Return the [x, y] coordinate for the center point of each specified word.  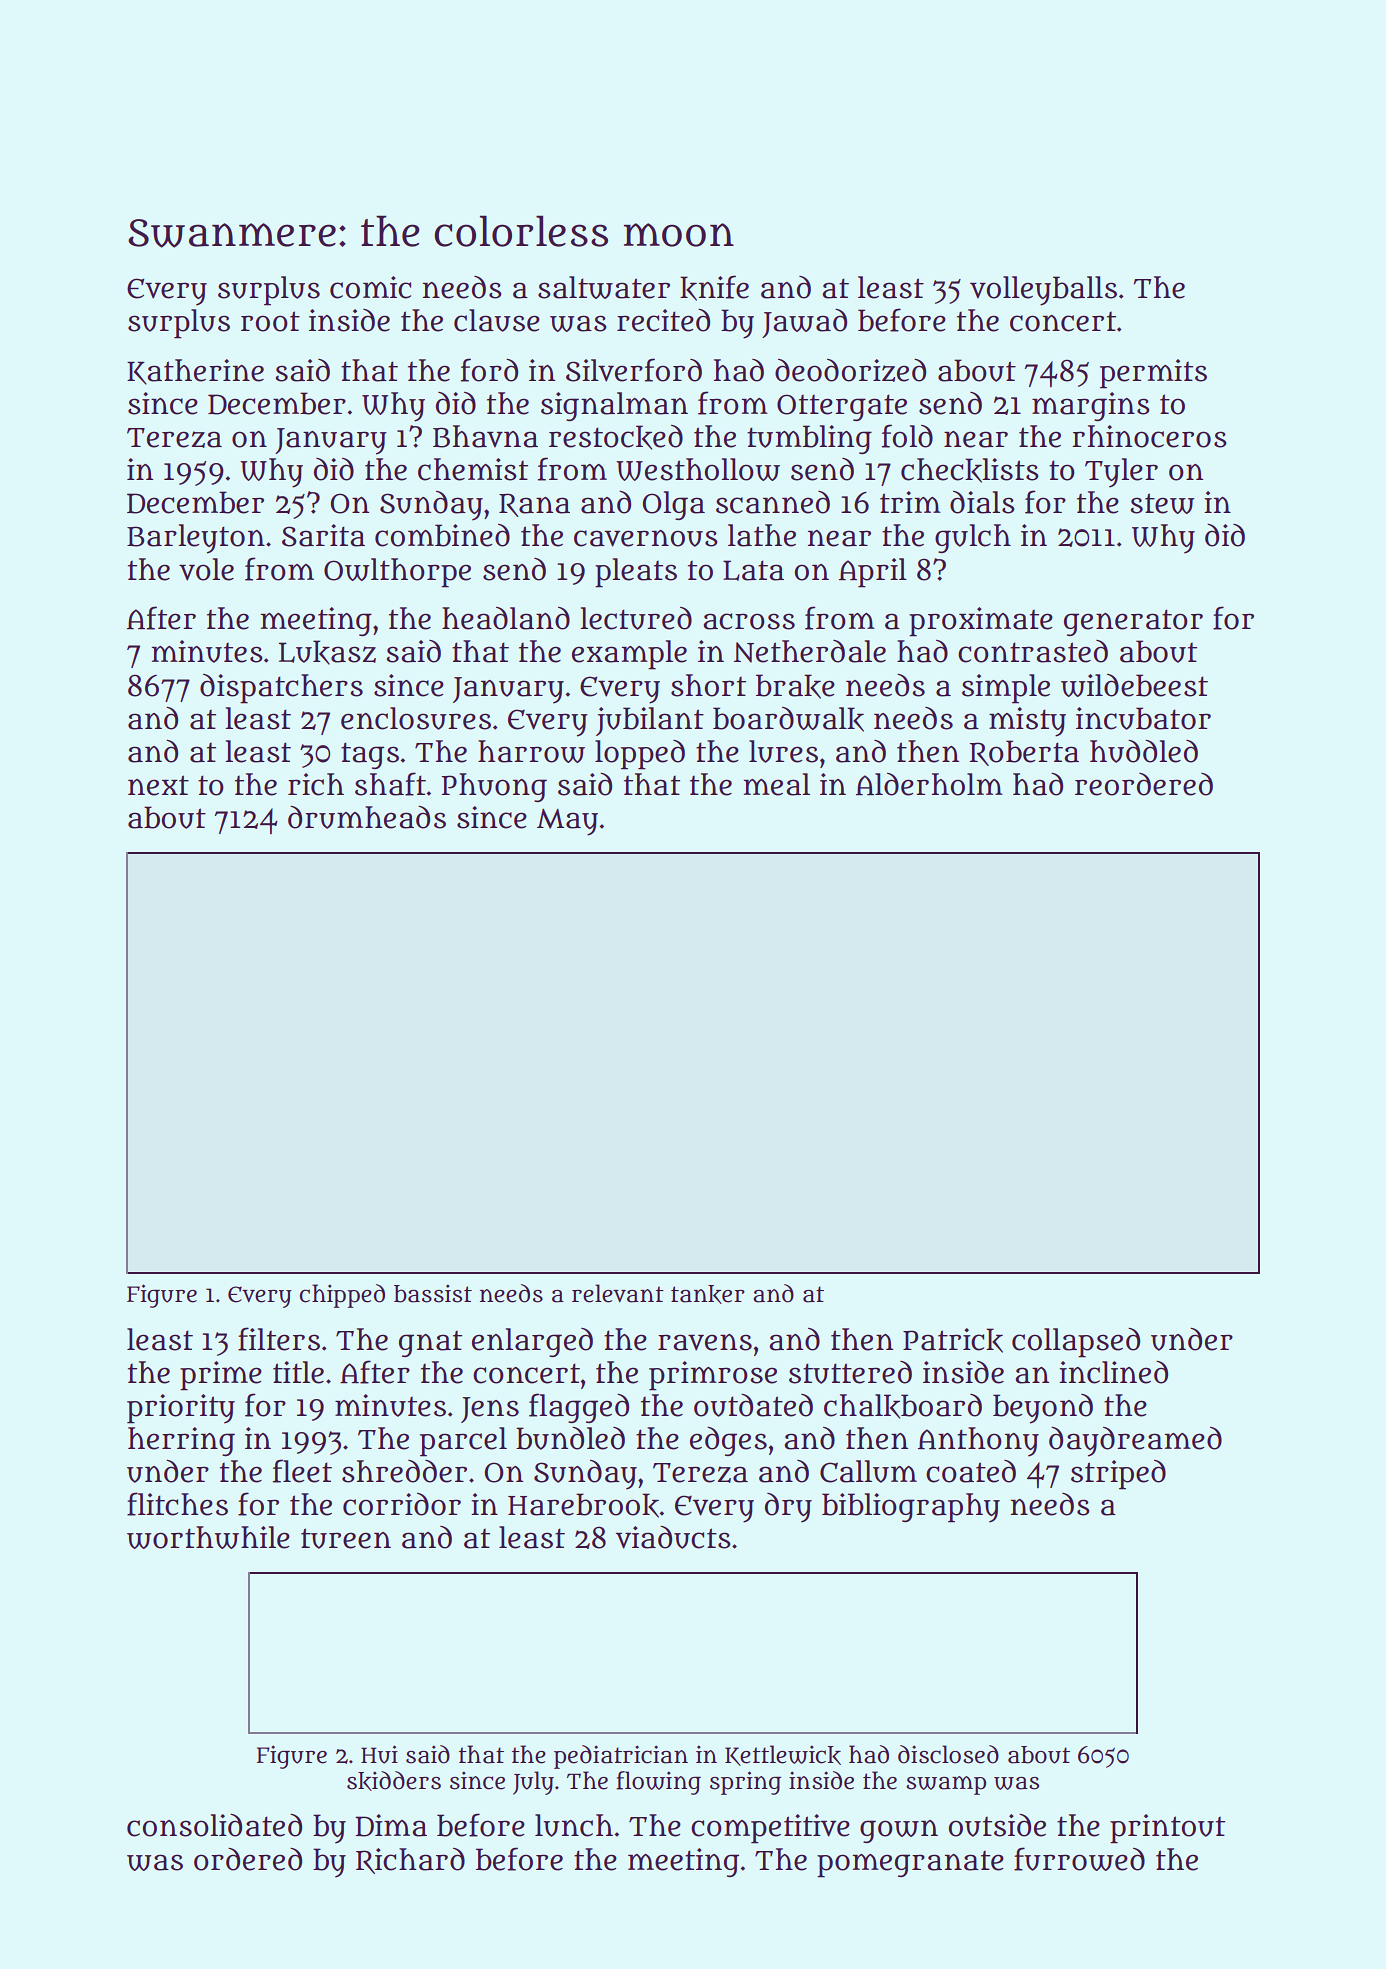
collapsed [1076, 1343]
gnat [430, 1343]
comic [370, 287]
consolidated [214, 1825]
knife [714, 288]
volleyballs [1043, 291]
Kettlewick [783, 1755]
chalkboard [903, 1406]
